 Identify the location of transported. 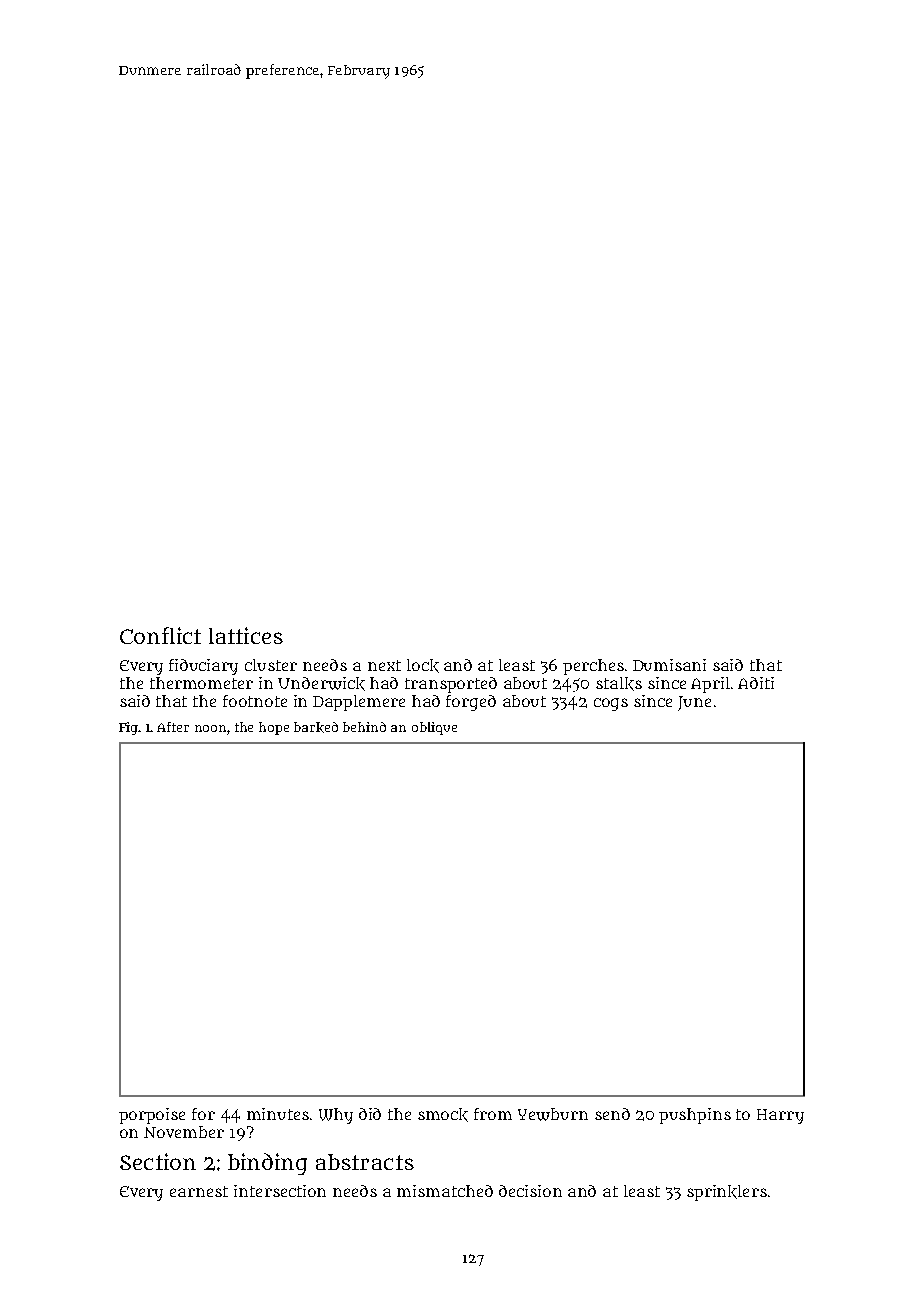
(451, 685).
